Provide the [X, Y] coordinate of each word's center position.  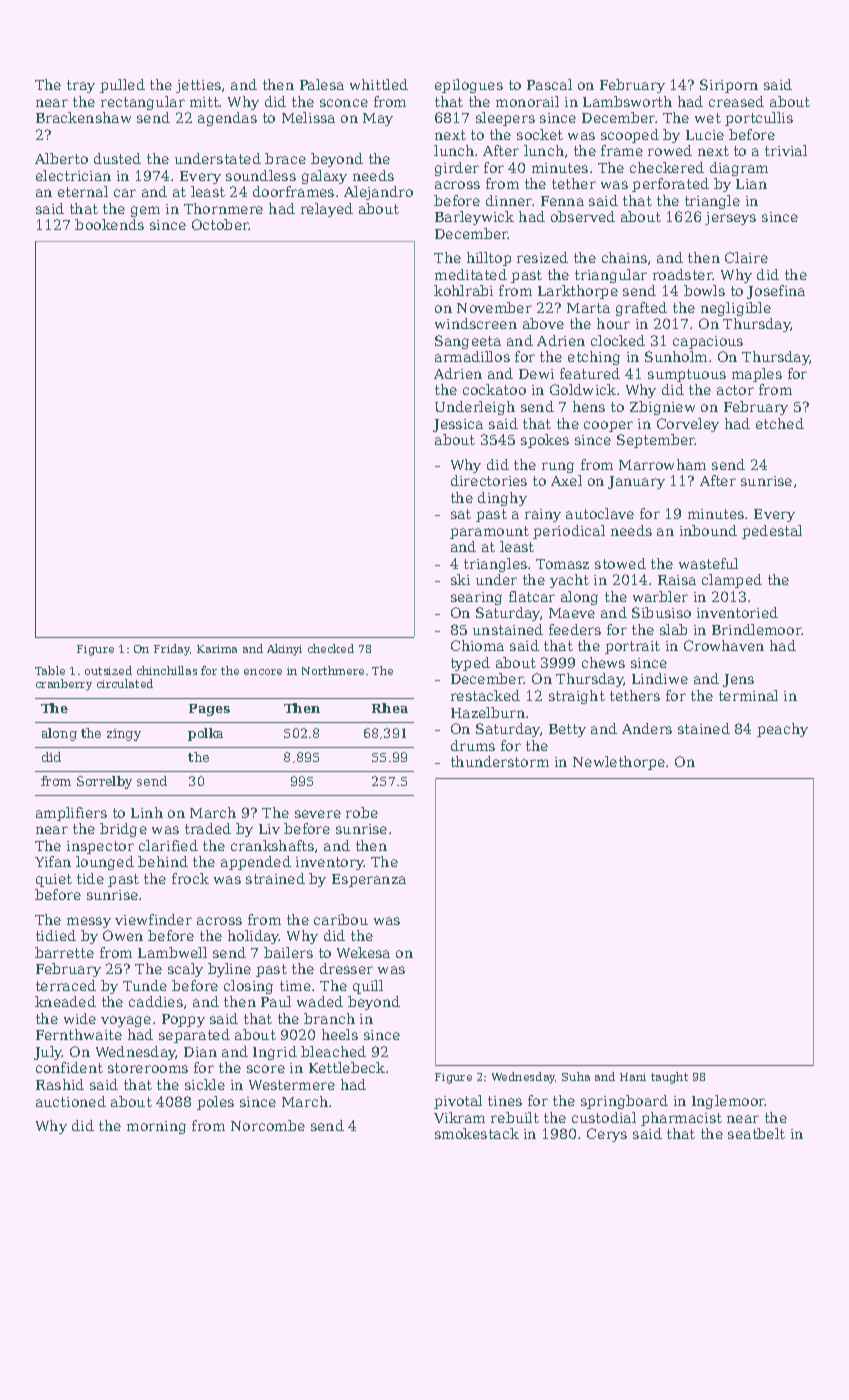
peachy [782, 730]
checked [331, 648]
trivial [786, 150]
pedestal [772, 532]
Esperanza [369, 880]
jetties [198, 86]
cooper [608, 426]
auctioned [71, 1101]
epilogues [469, 86]
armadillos [472, 356]
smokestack [477, 1133]
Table [50, 670]
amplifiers [71, 814]
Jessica [458, 425]
